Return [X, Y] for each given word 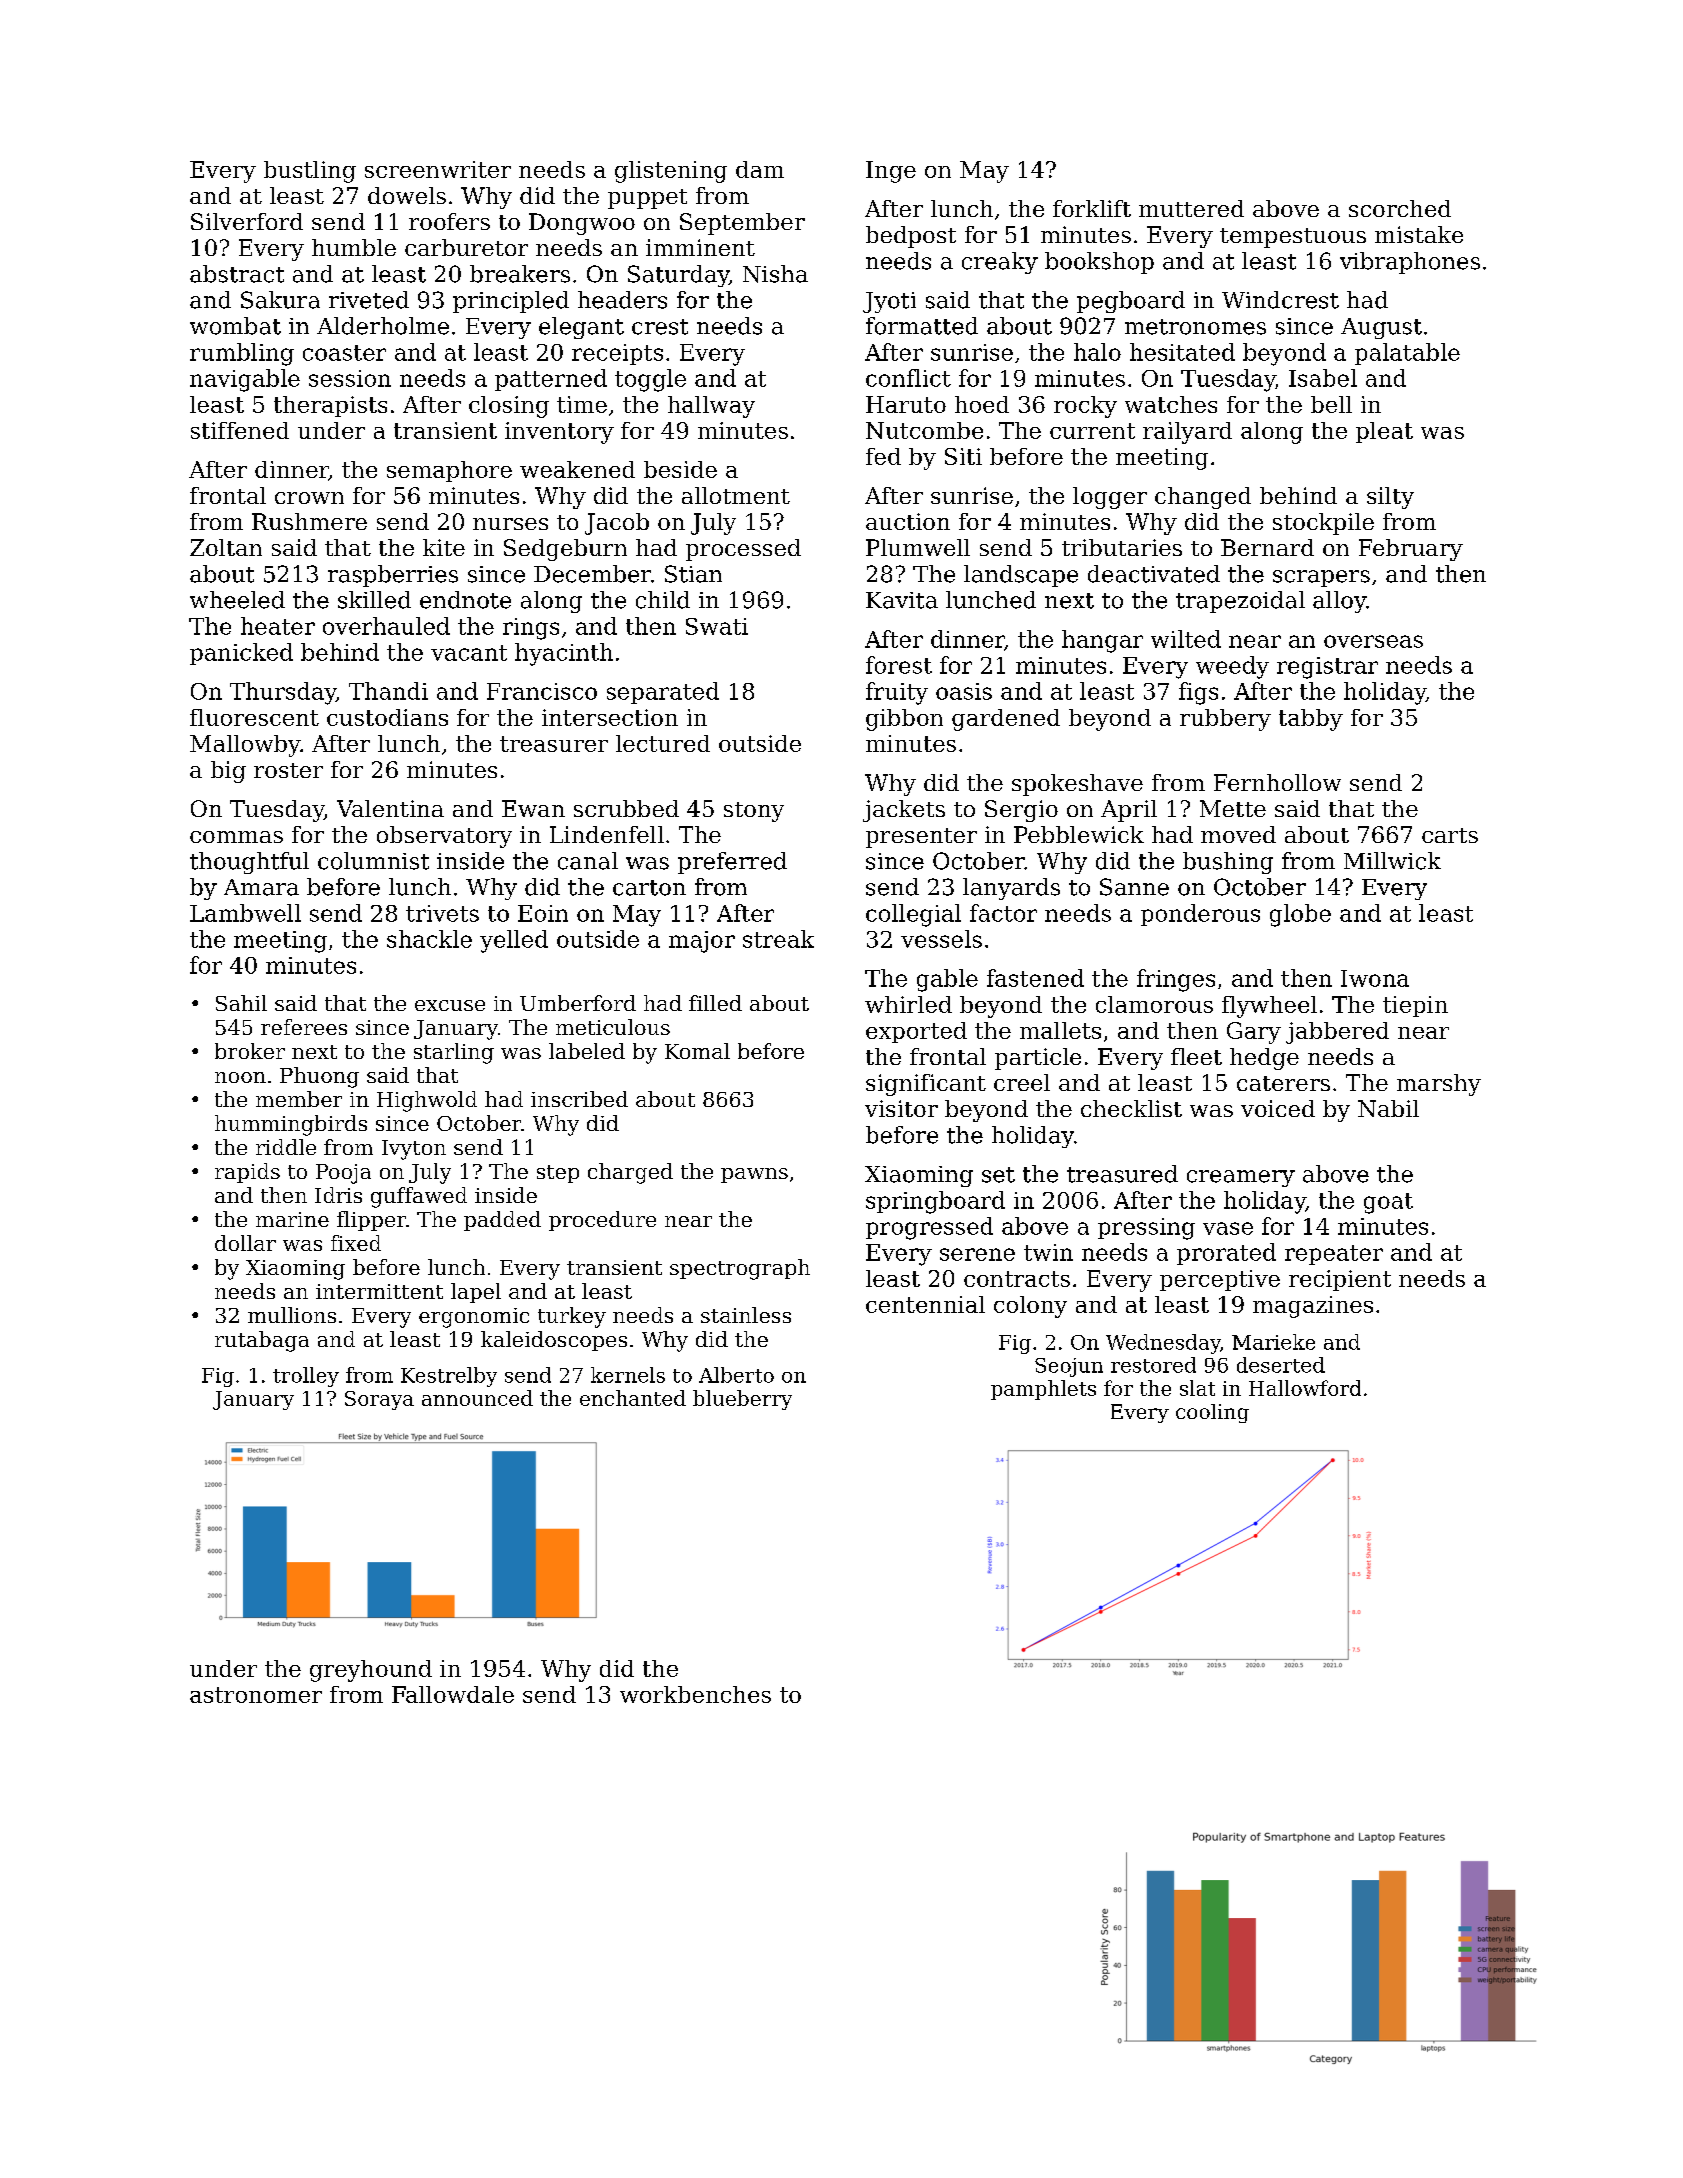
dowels [407, 195]
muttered [1191, 208]
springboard [935, 1202]
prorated [1226, 1254]
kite [444, 547]
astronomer [256, 1695]
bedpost [911, 237]
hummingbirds [291, 1125]
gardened [1006, 720]
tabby [1311, 720]
